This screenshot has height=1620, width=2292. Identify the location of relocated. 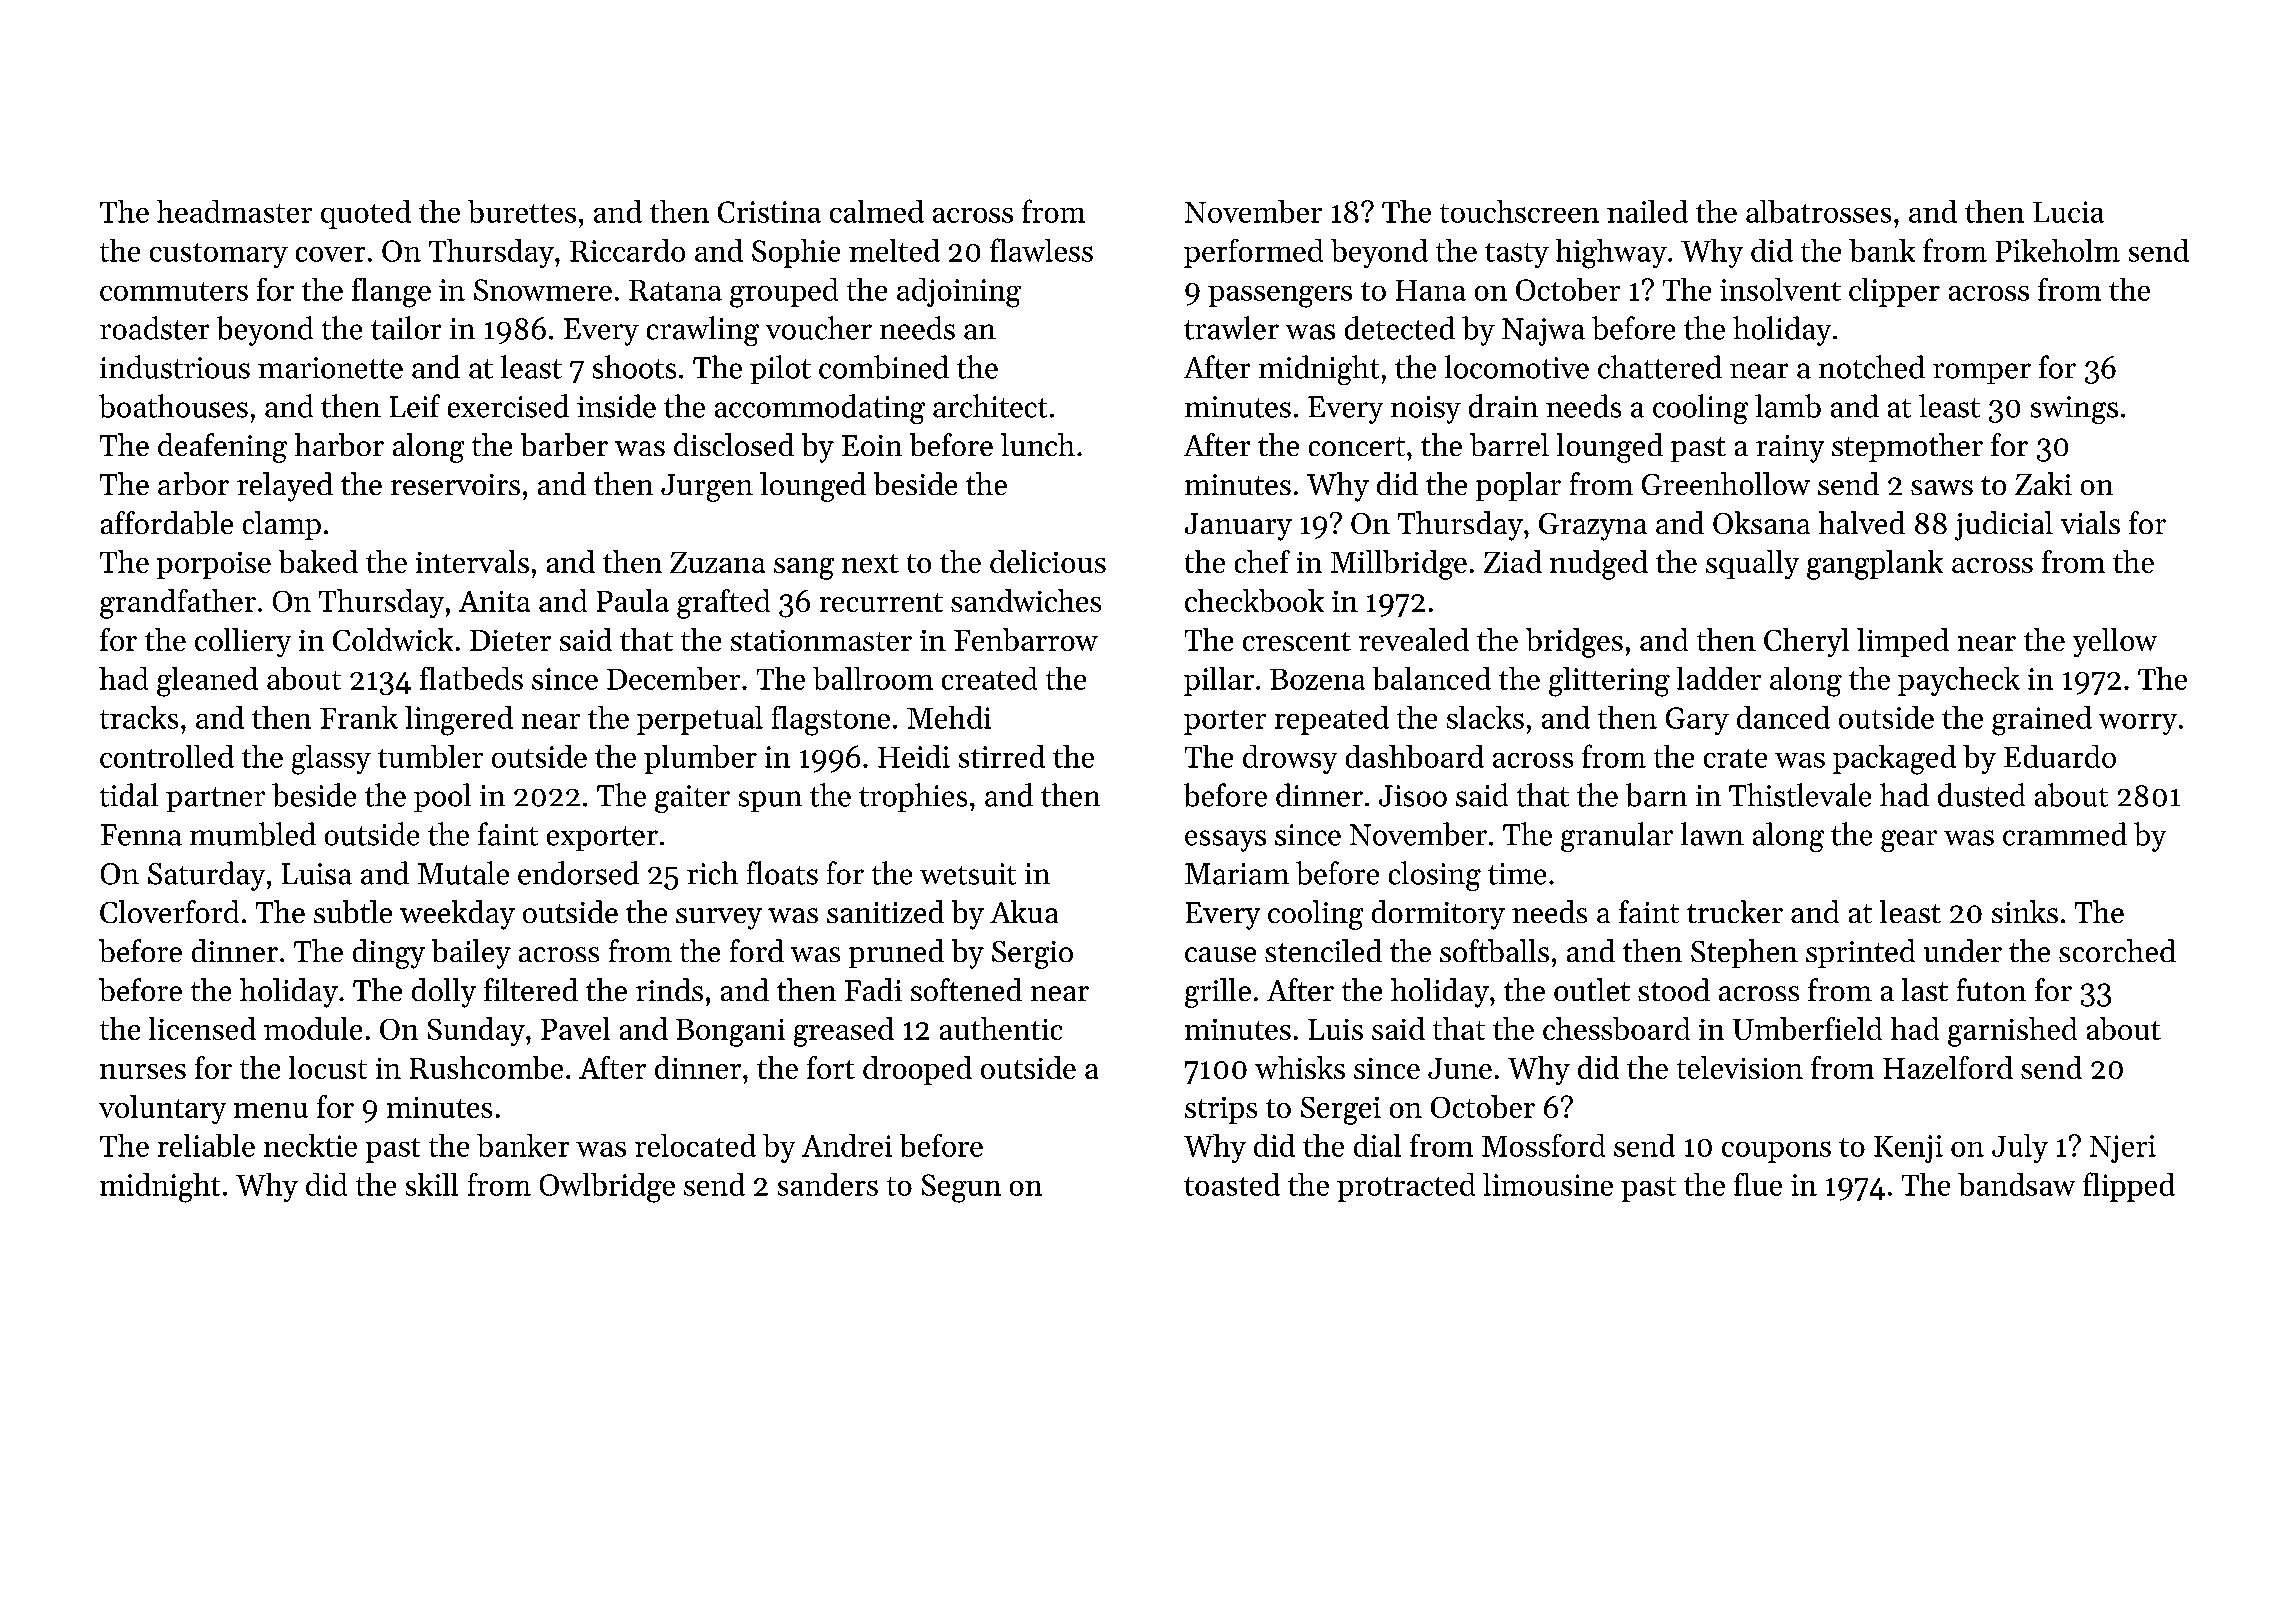
(695, 1145).
